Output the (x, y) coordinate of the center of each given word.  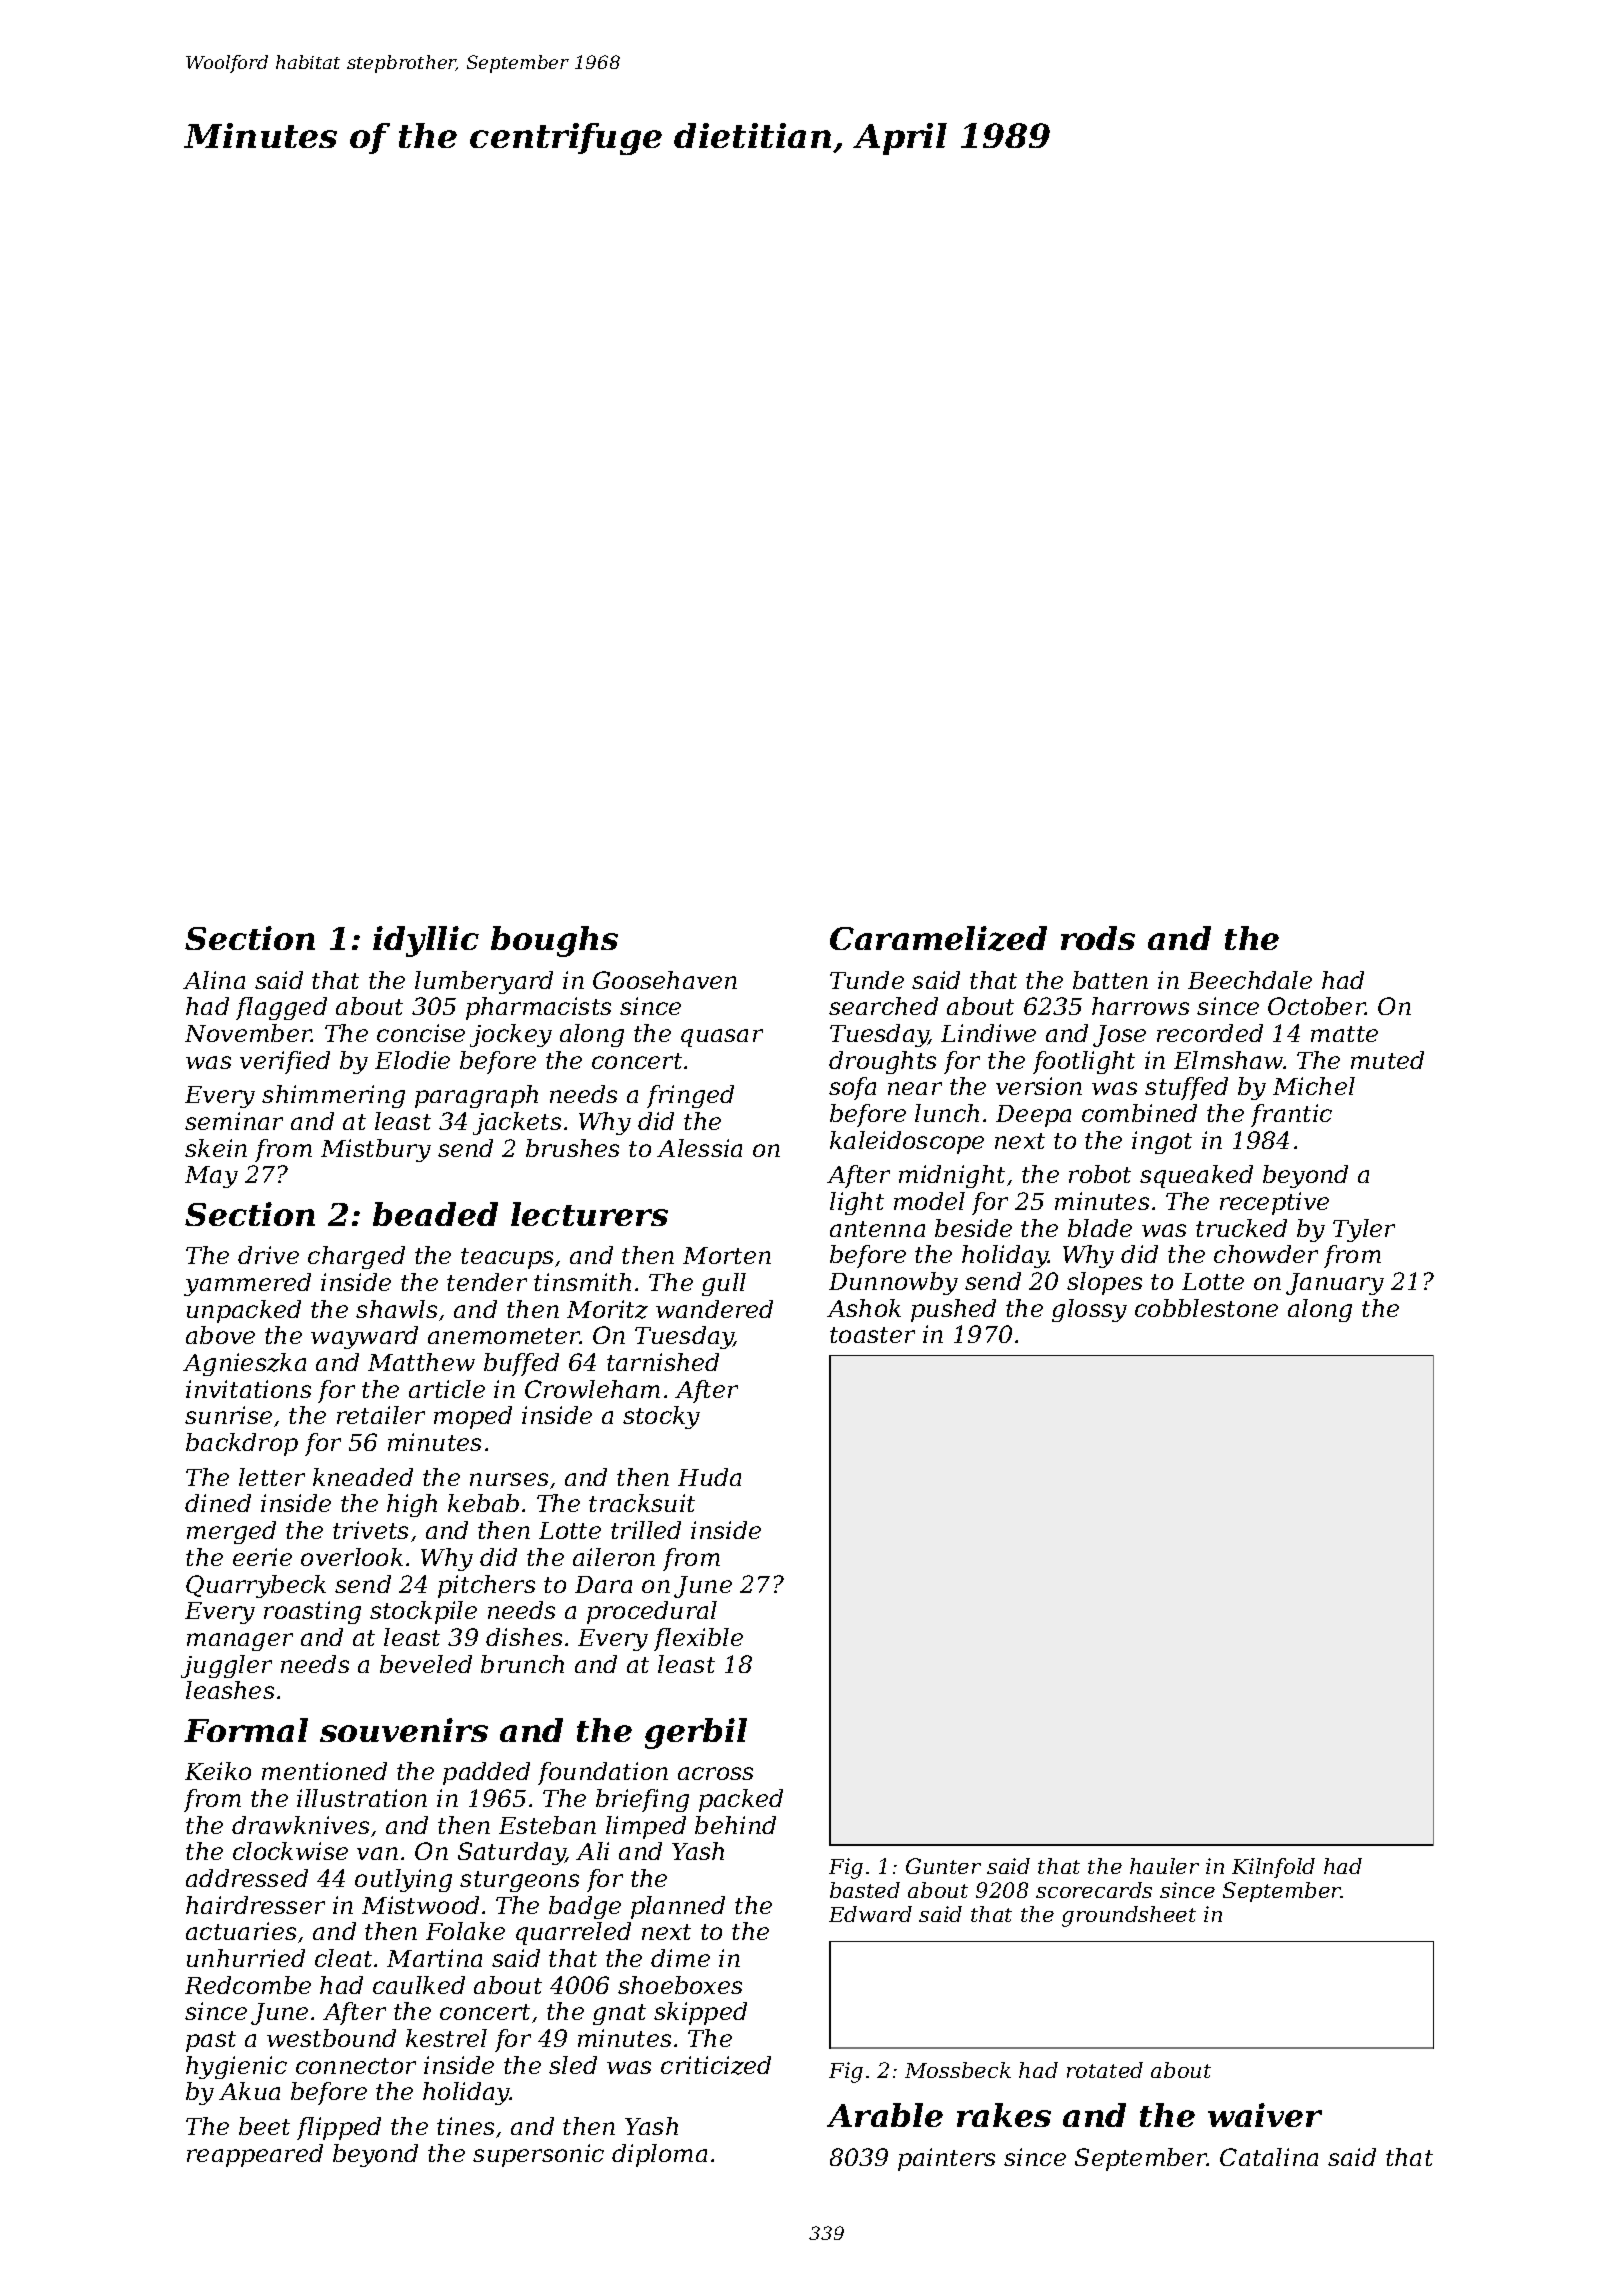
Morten (727, 1255)
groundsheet (1129, 1916)
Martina (434, 1958)
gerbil (696, 1733)
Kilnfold (1273, 1868)
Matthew (421, 1362)
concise (421, 1033)
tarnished (663, 1362)
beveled (426, 1664)
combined (1139, 1113)
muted (1387, 1060)
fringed (690, 1096)
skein (216, 1148)
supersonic (538, 2155)
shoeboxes (680, 1985)
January (1335, 1284)
